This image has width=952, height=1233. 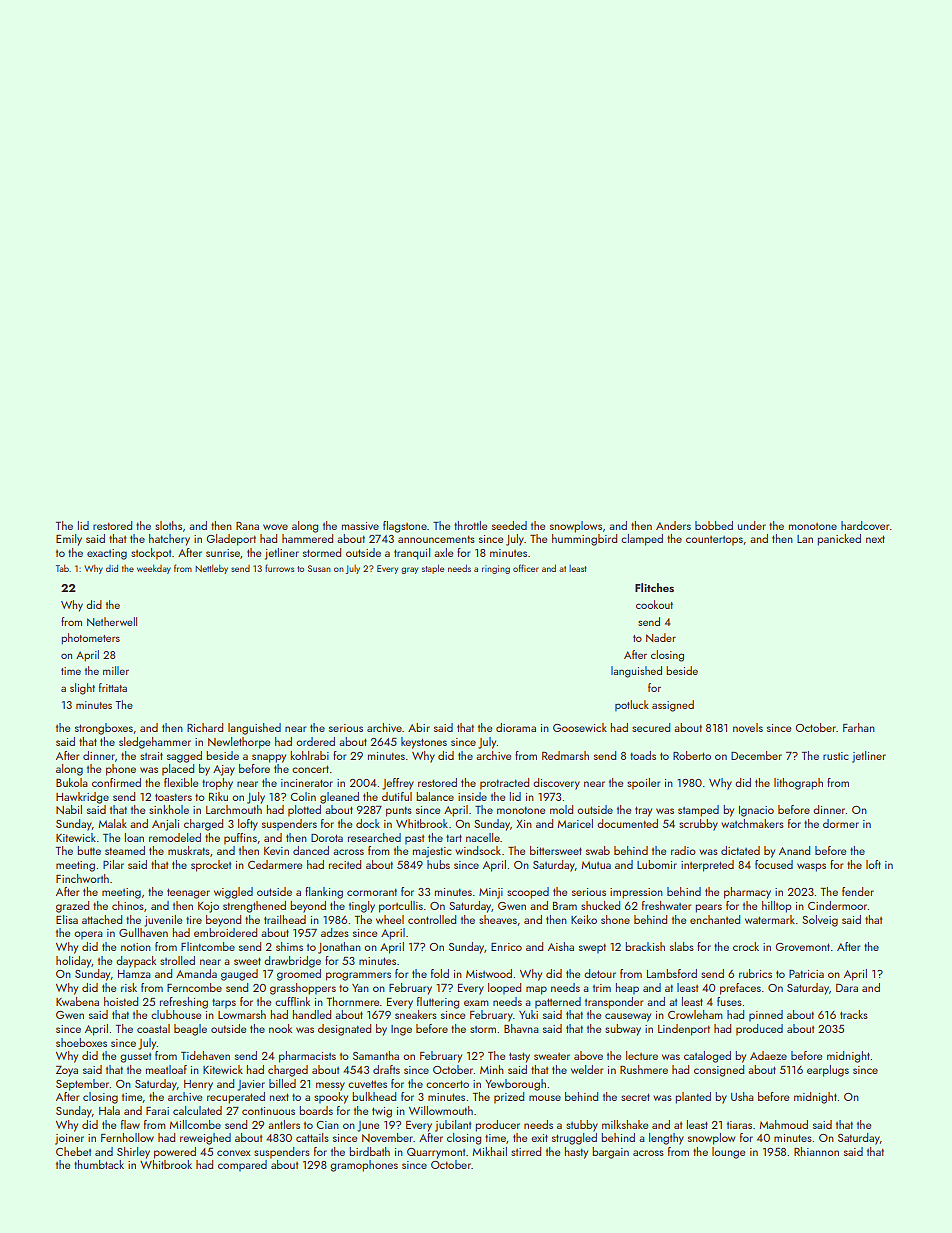 I want to click on spoiler, so click(x=643, y=784).
